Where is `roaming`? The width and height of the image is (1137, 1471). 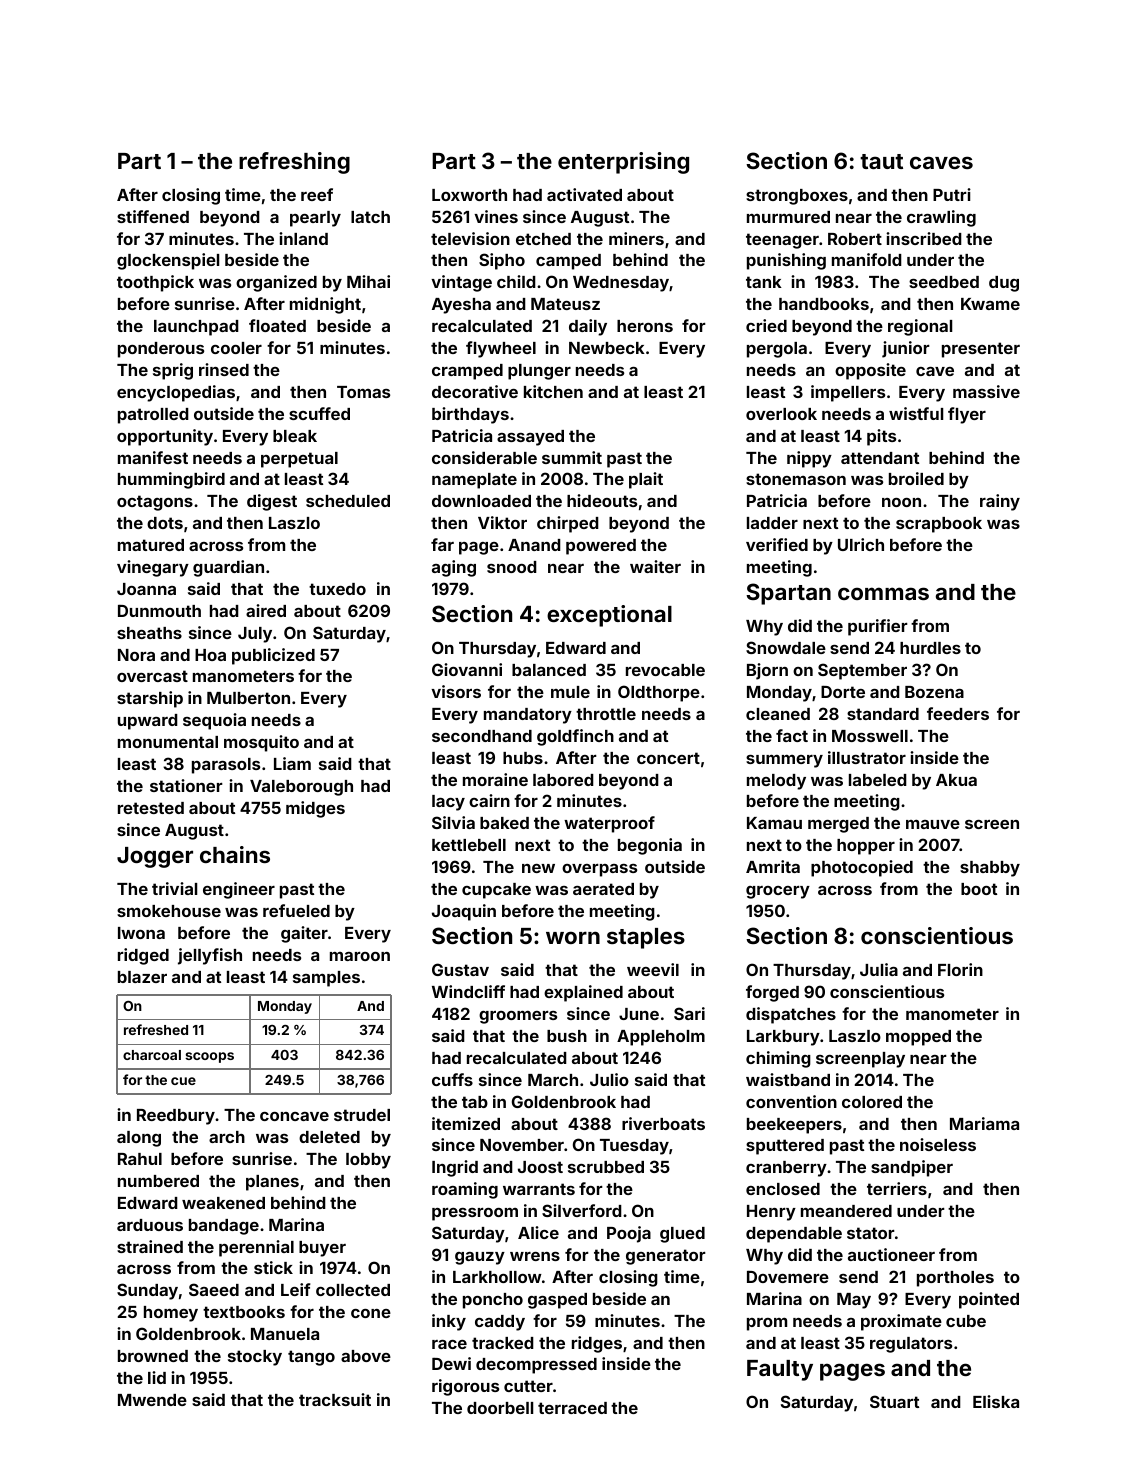 roaming is located at coordinates (465, 1190).
